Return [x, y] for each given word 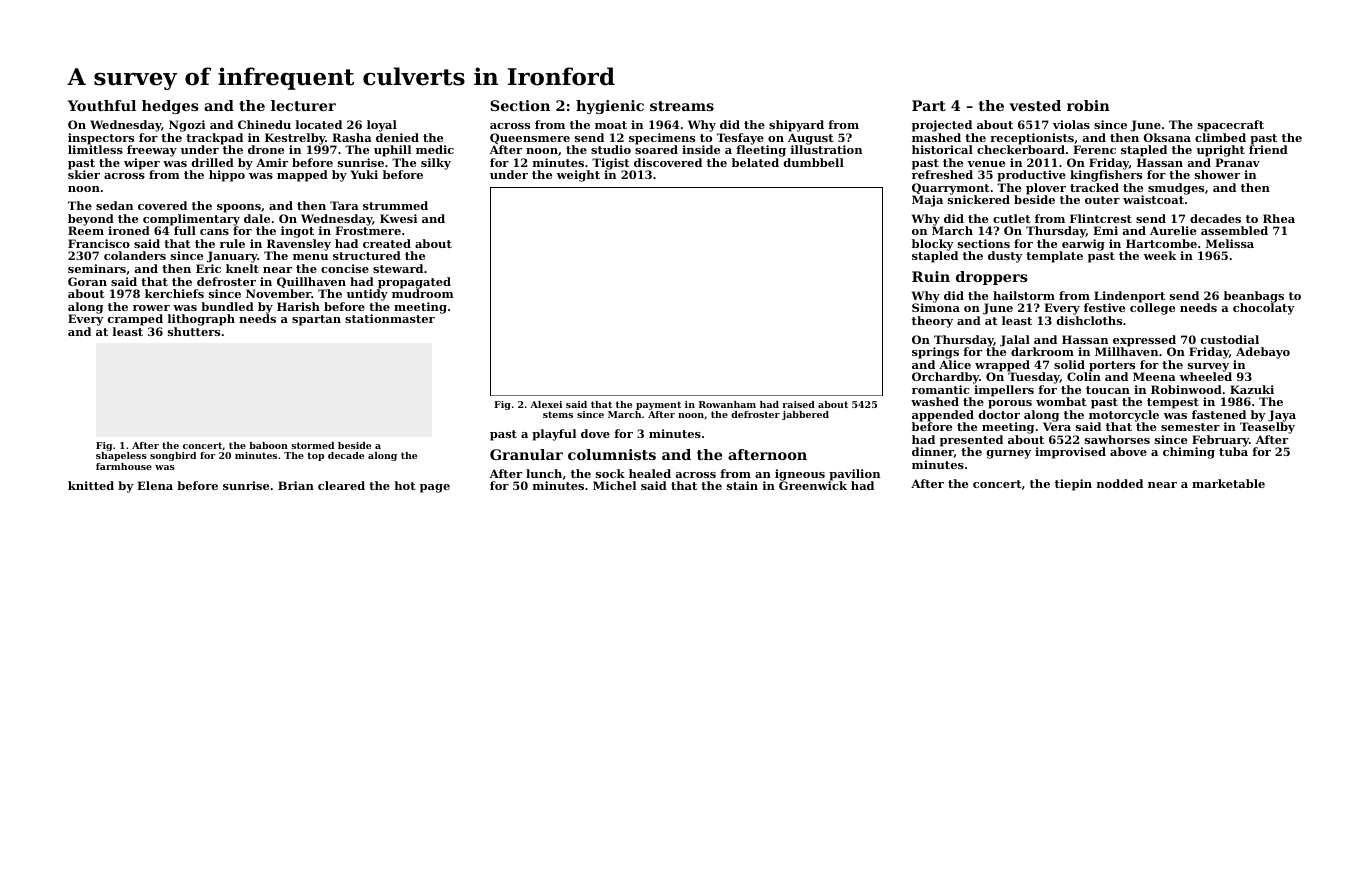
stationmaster [390, 318]
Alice [955, 364]
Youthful [102, 105]
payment [658, 405]
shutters [194, 331]
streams [682, 106]
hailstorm [1024, 295]
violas [1071, 124]
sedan [114, 205]
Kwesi [398, 218]
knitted [91, 485]
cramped [135, 320]
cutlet [1011, 218]
